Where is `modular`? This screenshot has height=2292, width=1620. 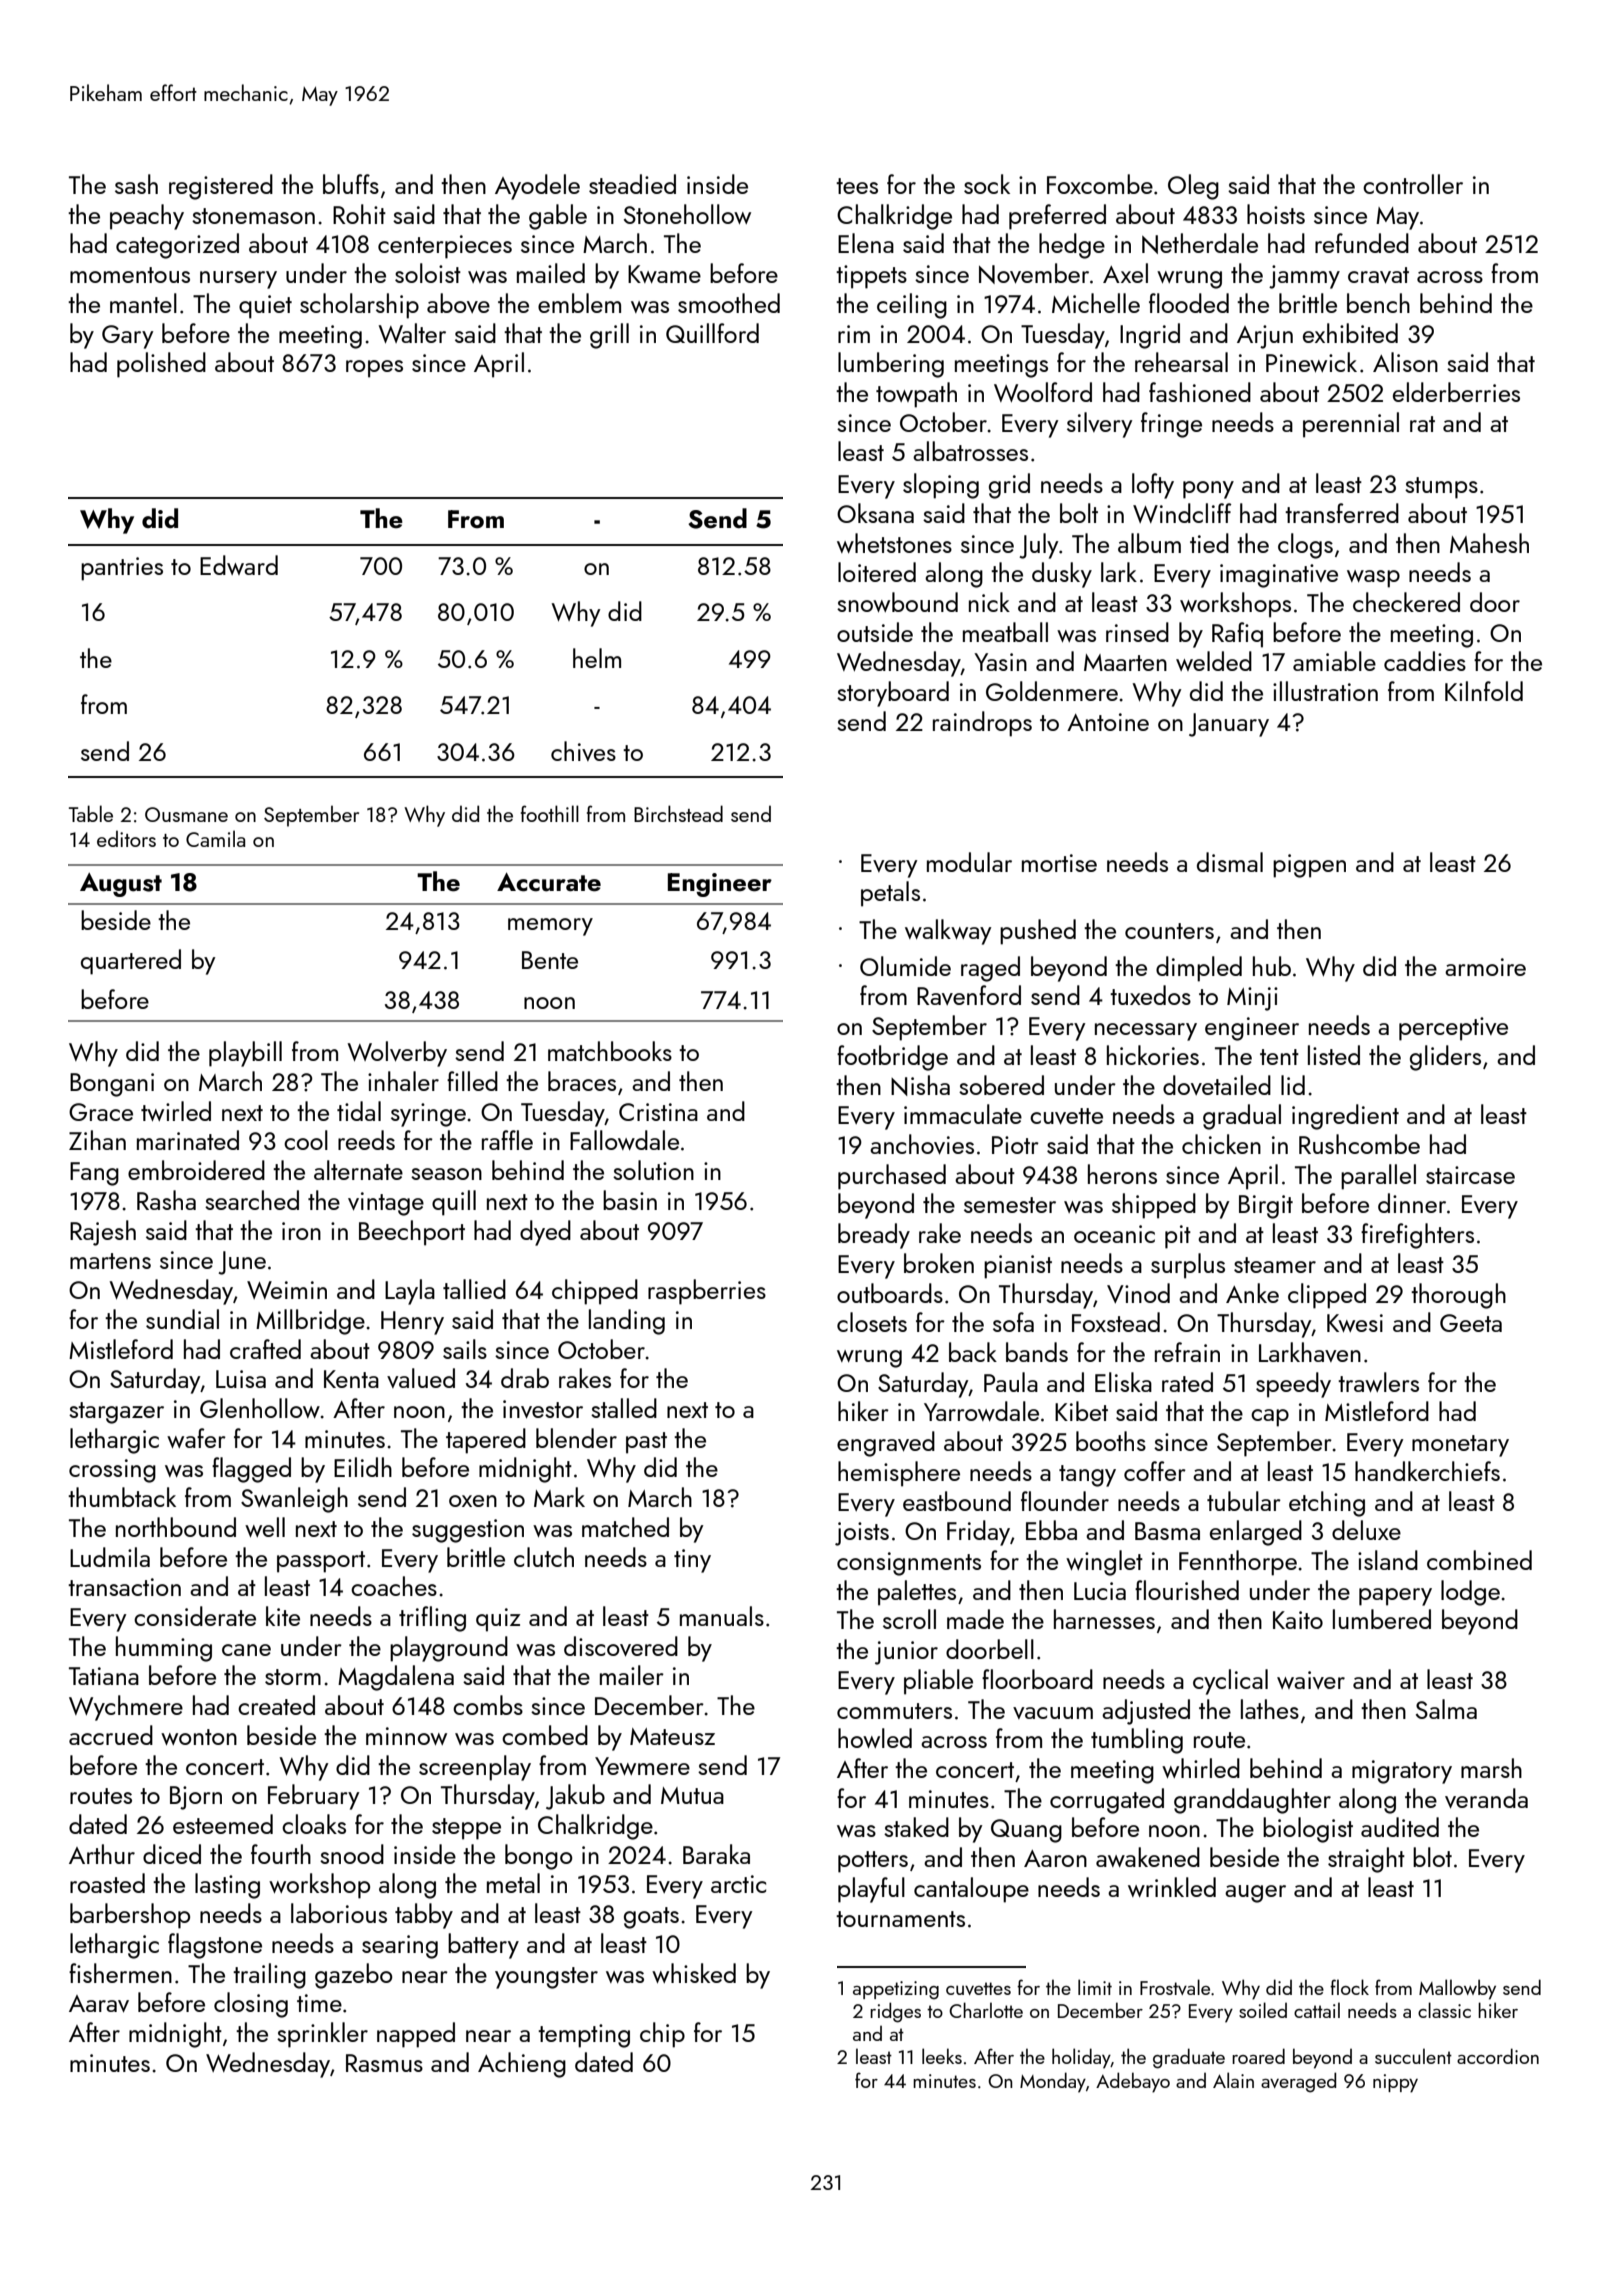
modular is located at coordinates (969, 862).
